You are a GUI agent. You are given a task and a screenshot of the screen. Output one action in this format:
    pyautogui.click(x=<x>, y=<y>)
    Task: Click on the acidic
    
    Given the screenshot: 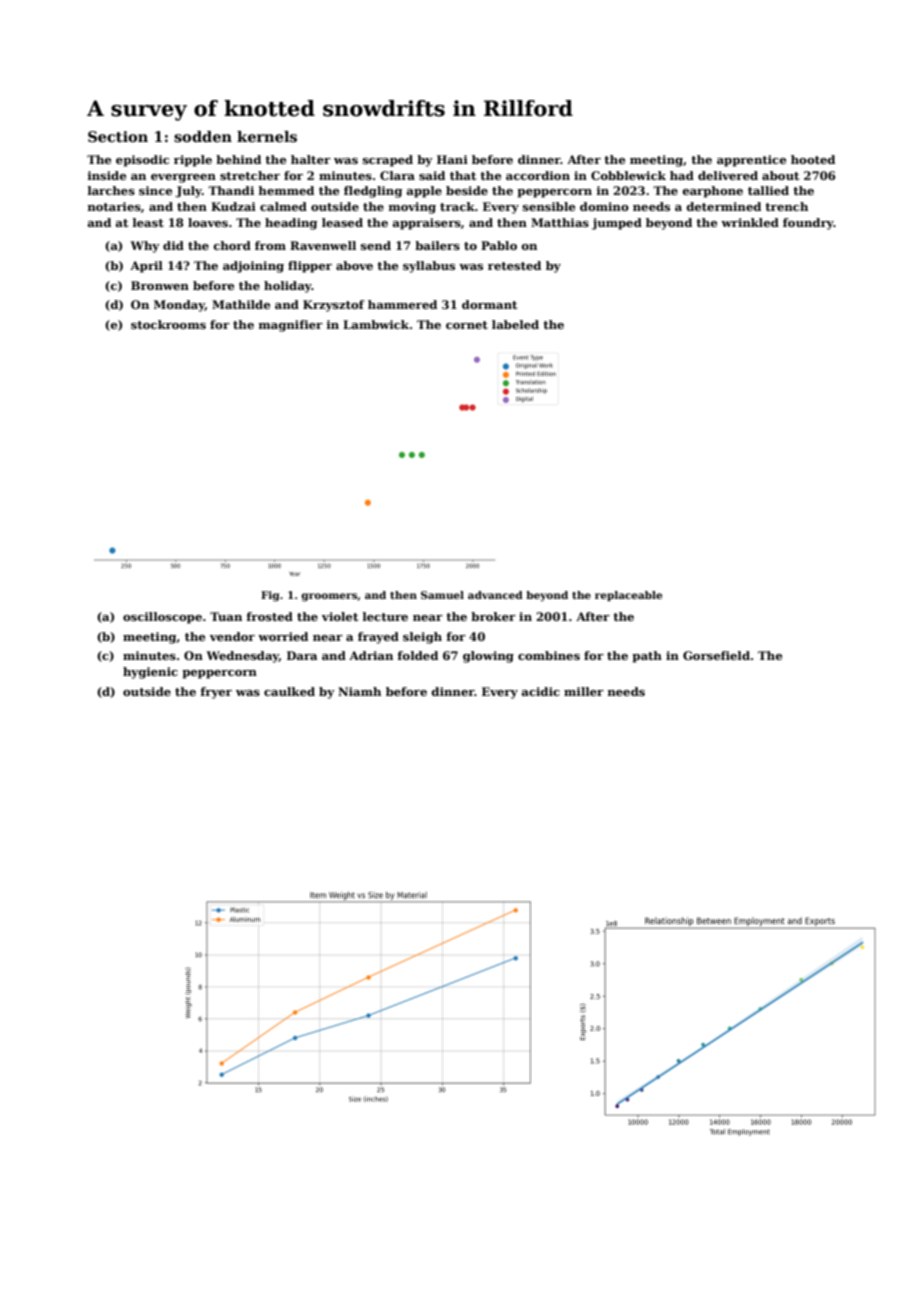 What is the action you would take?
    pyautogui.click(x=540, y=691)
